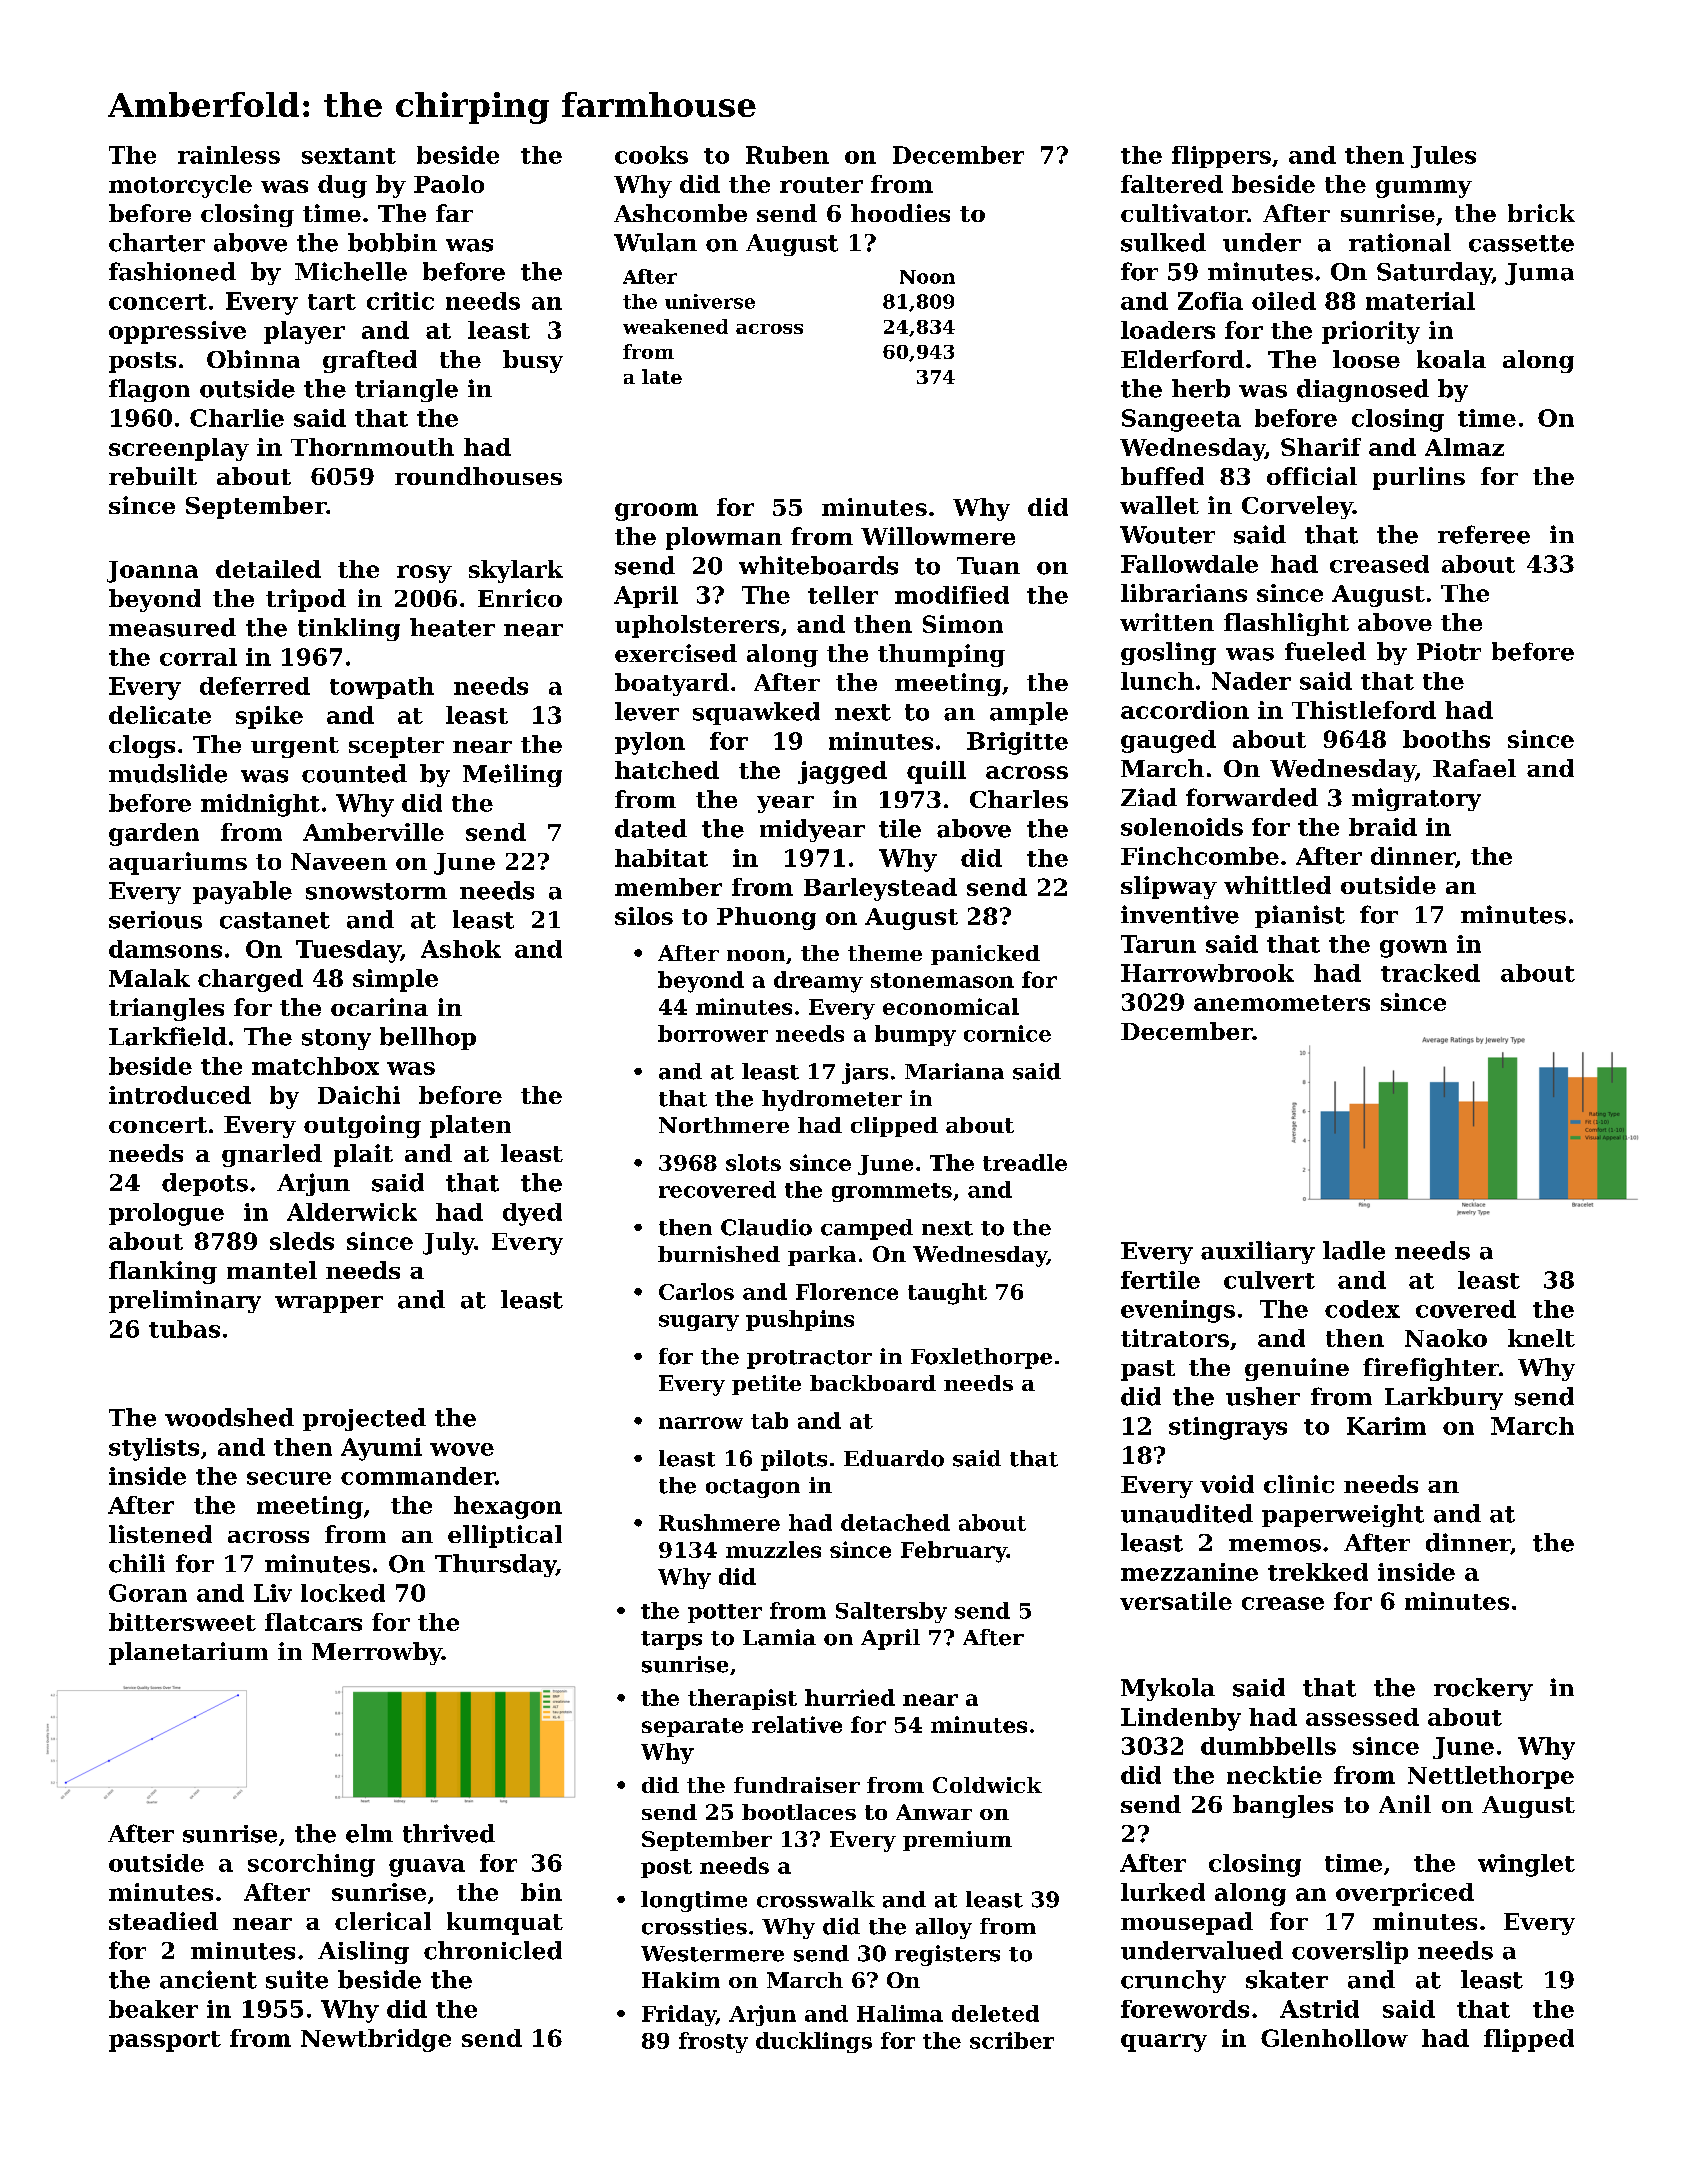 The height and width of the screenshot is (2178, 1683). Describe the element at coordinates (710, 301) in the screenshot. I see `universe` at that location.
